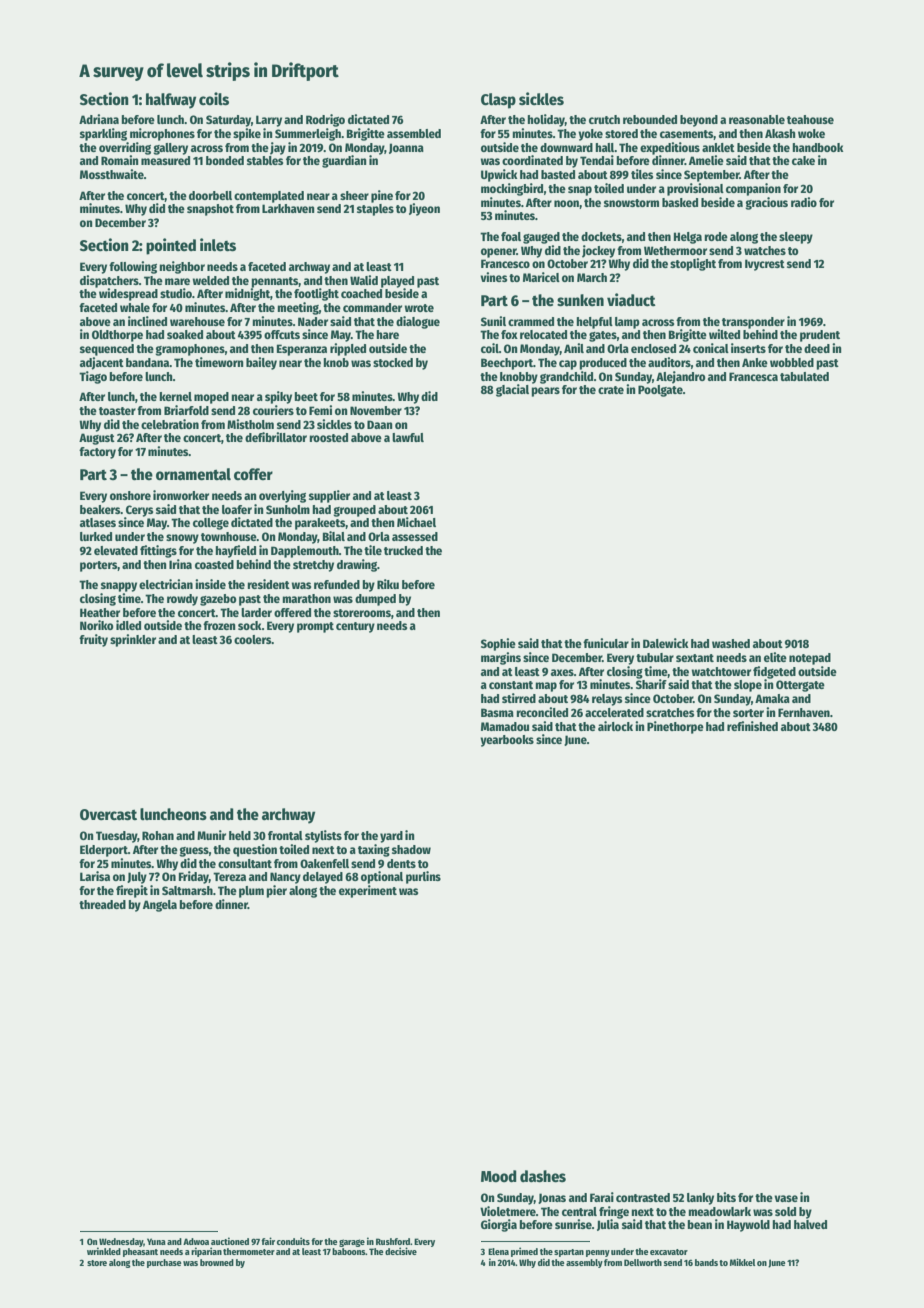  Describe the element at coordinates (156, 1241) in the document. I see `Yuna` at that location.
